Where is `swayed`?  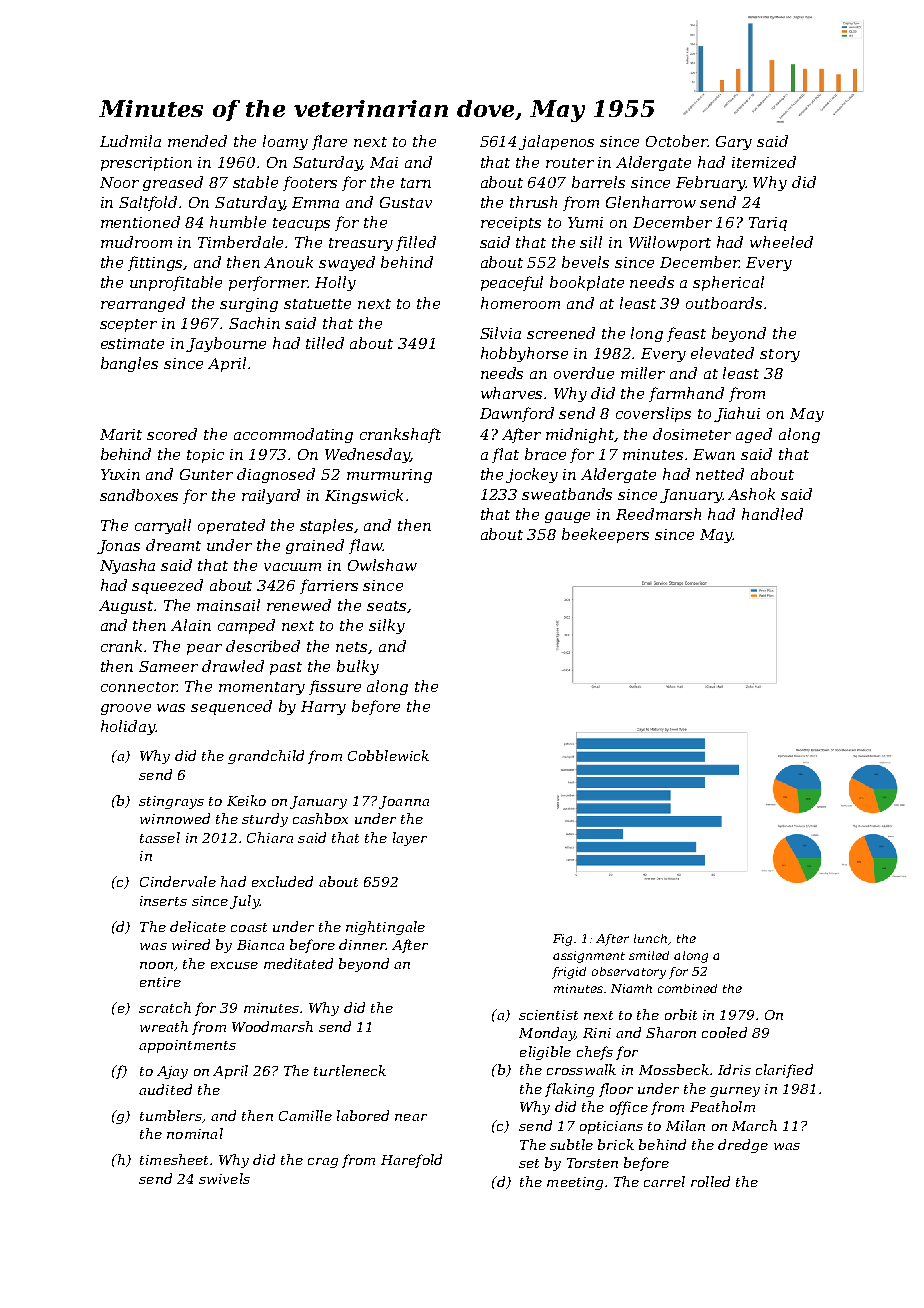 swayed is located at coordinates (347, 263).
